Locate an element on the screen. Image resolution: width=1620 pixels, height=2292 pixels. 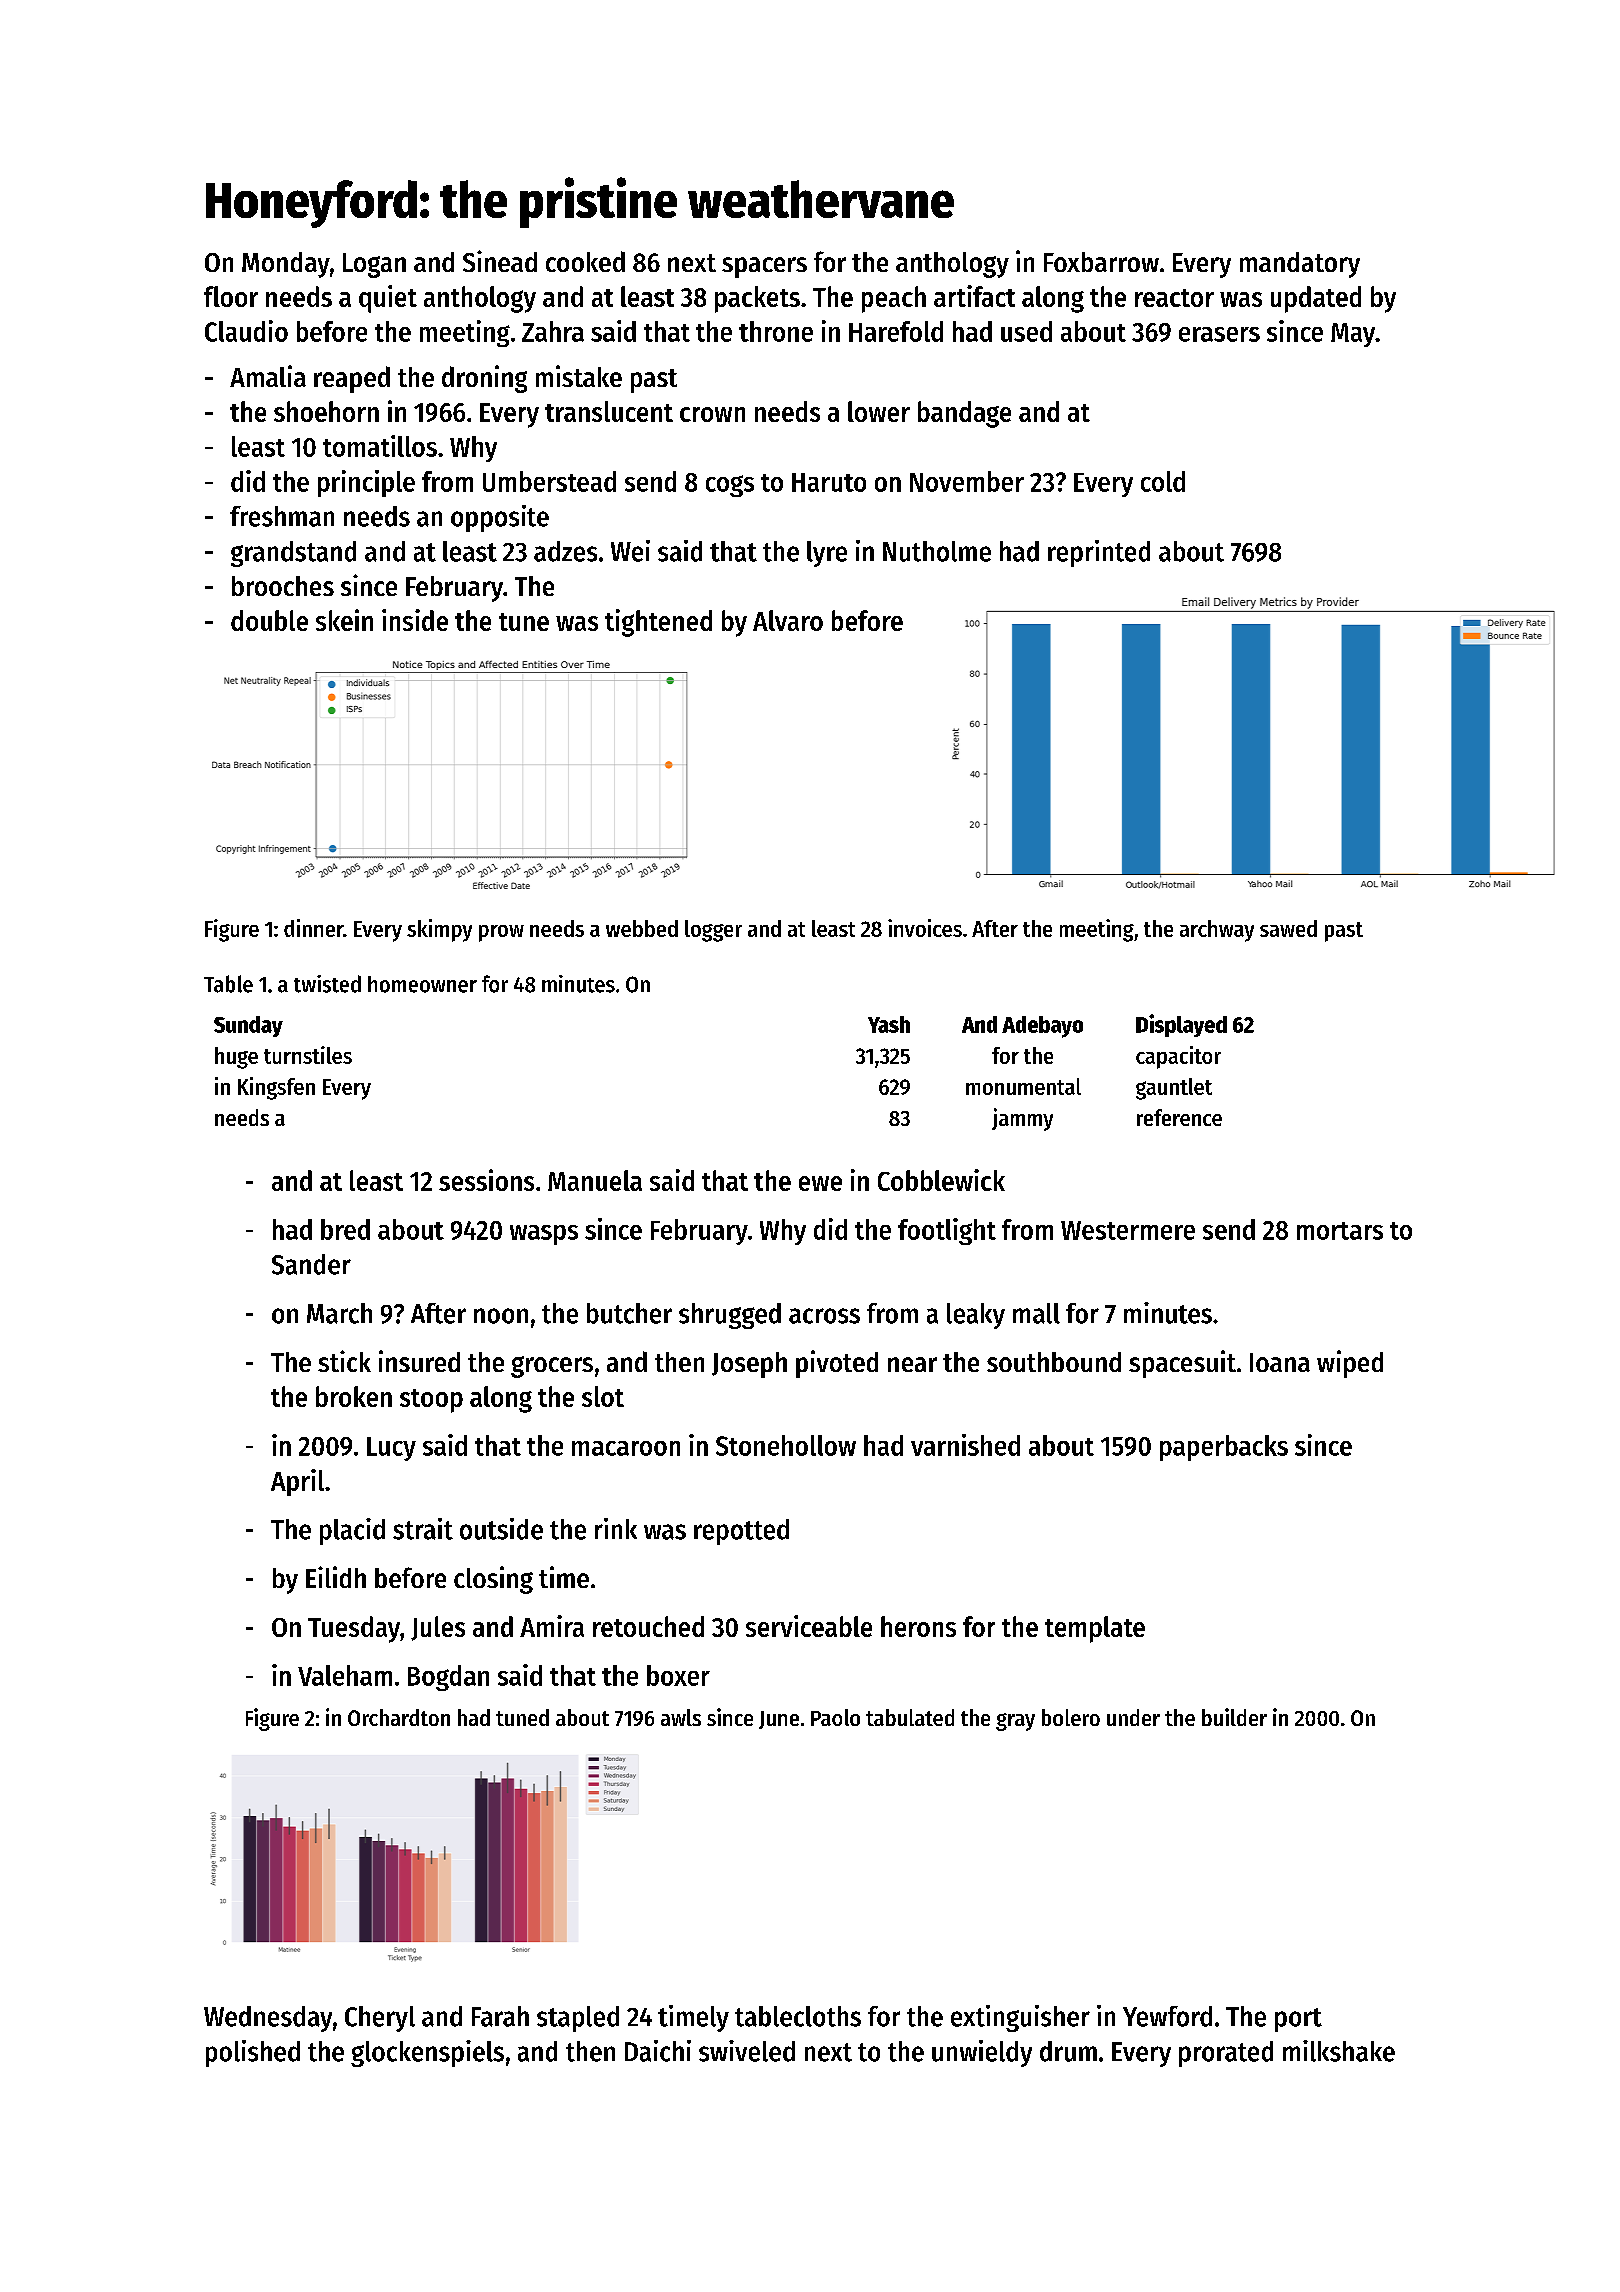
floor is located at coordinates (231, 296).
